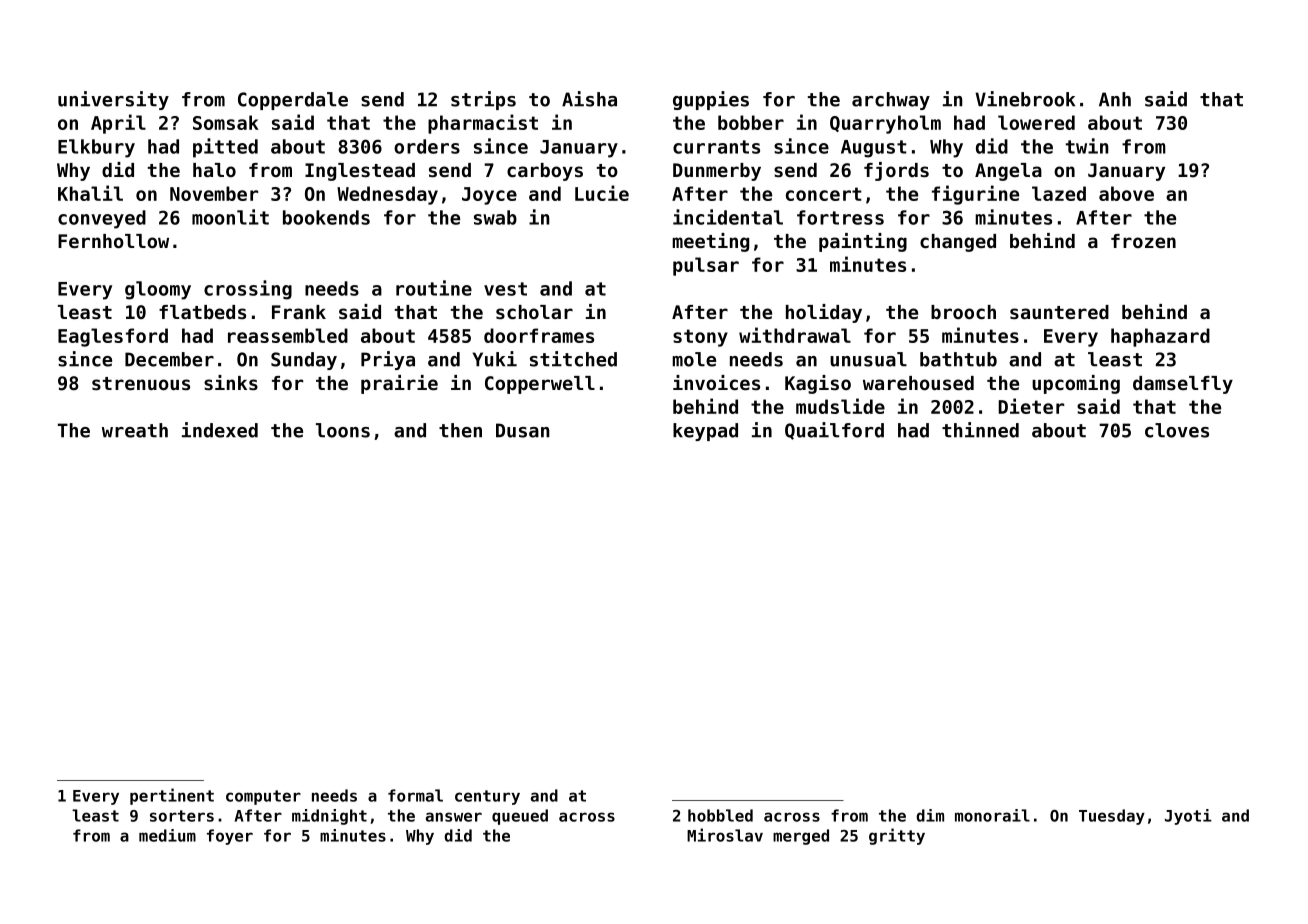 Image resolution: width=1308 pixels, height=924 pixels. What do you see at coordinates (388, 360) in the screenshot?
I see `Priya` at bounding box center [388, 360].
